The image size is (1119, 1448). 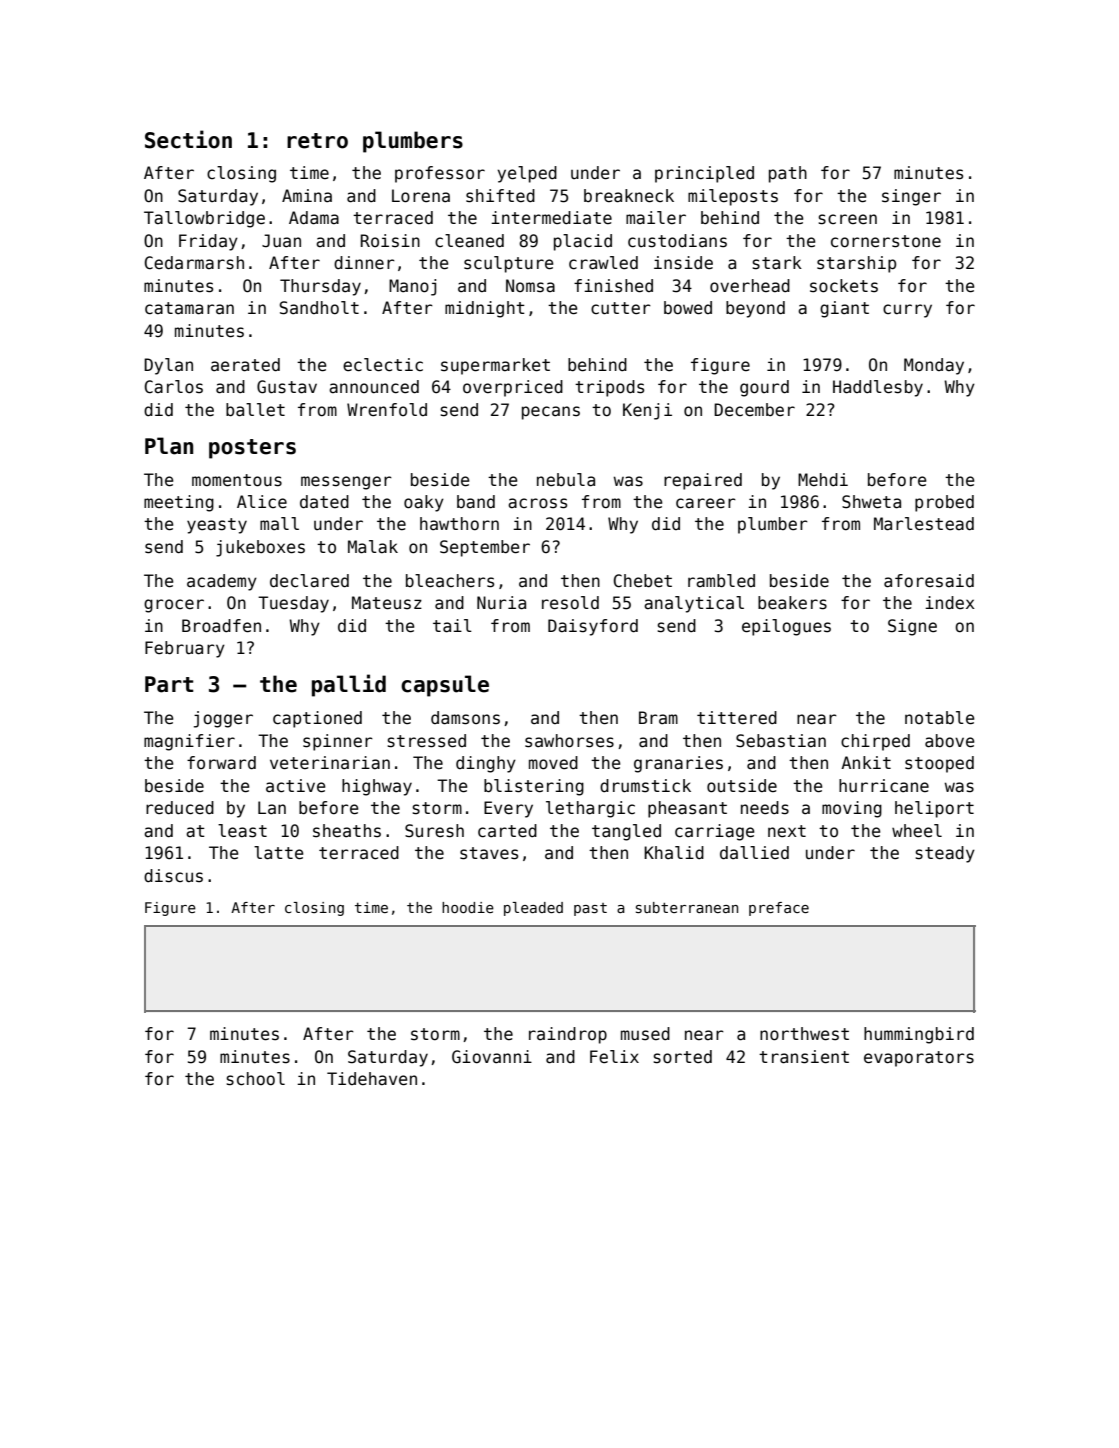 I want to click on above, so click(x=949, y=741).
